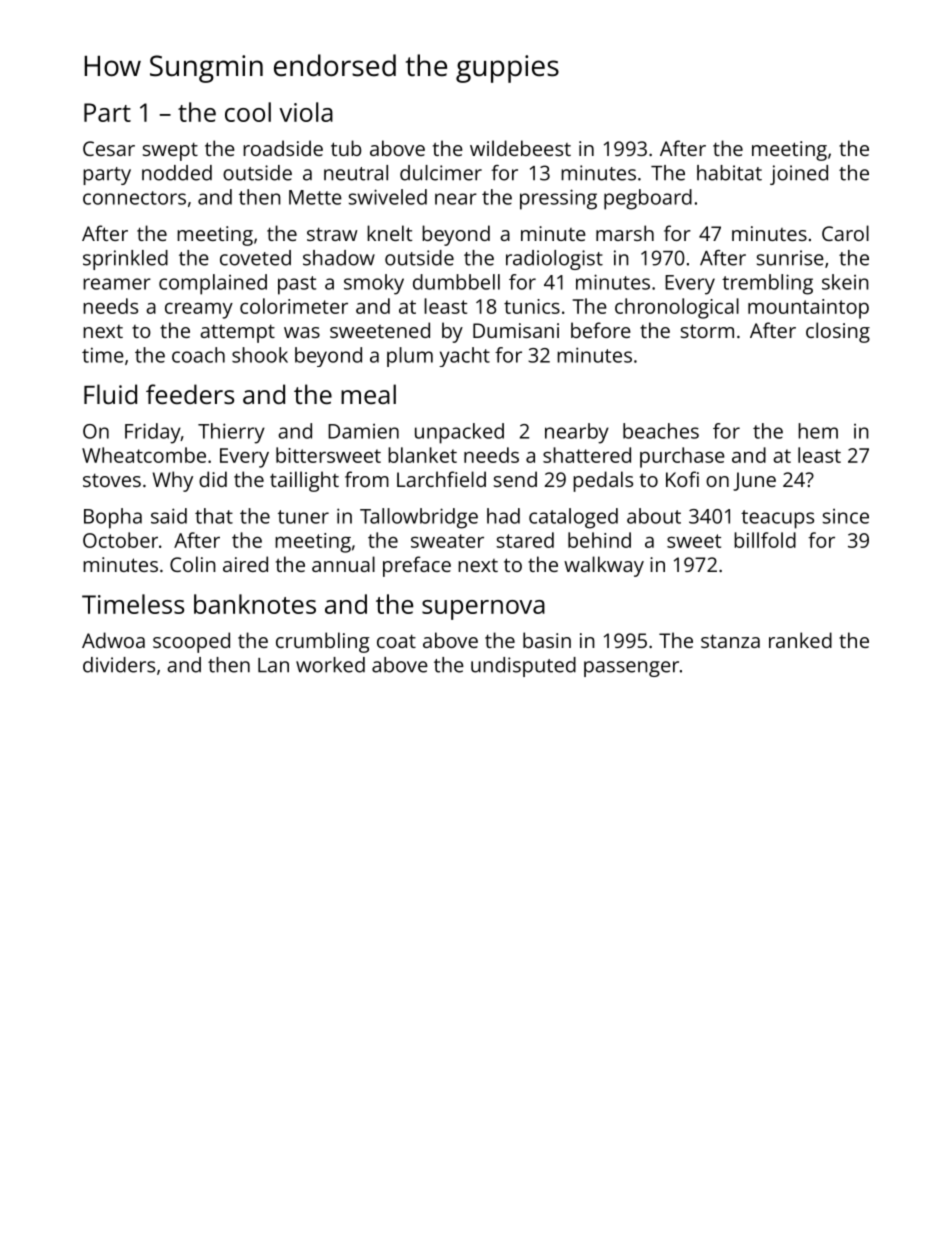  I want to click on storm, so click(707, 331).
